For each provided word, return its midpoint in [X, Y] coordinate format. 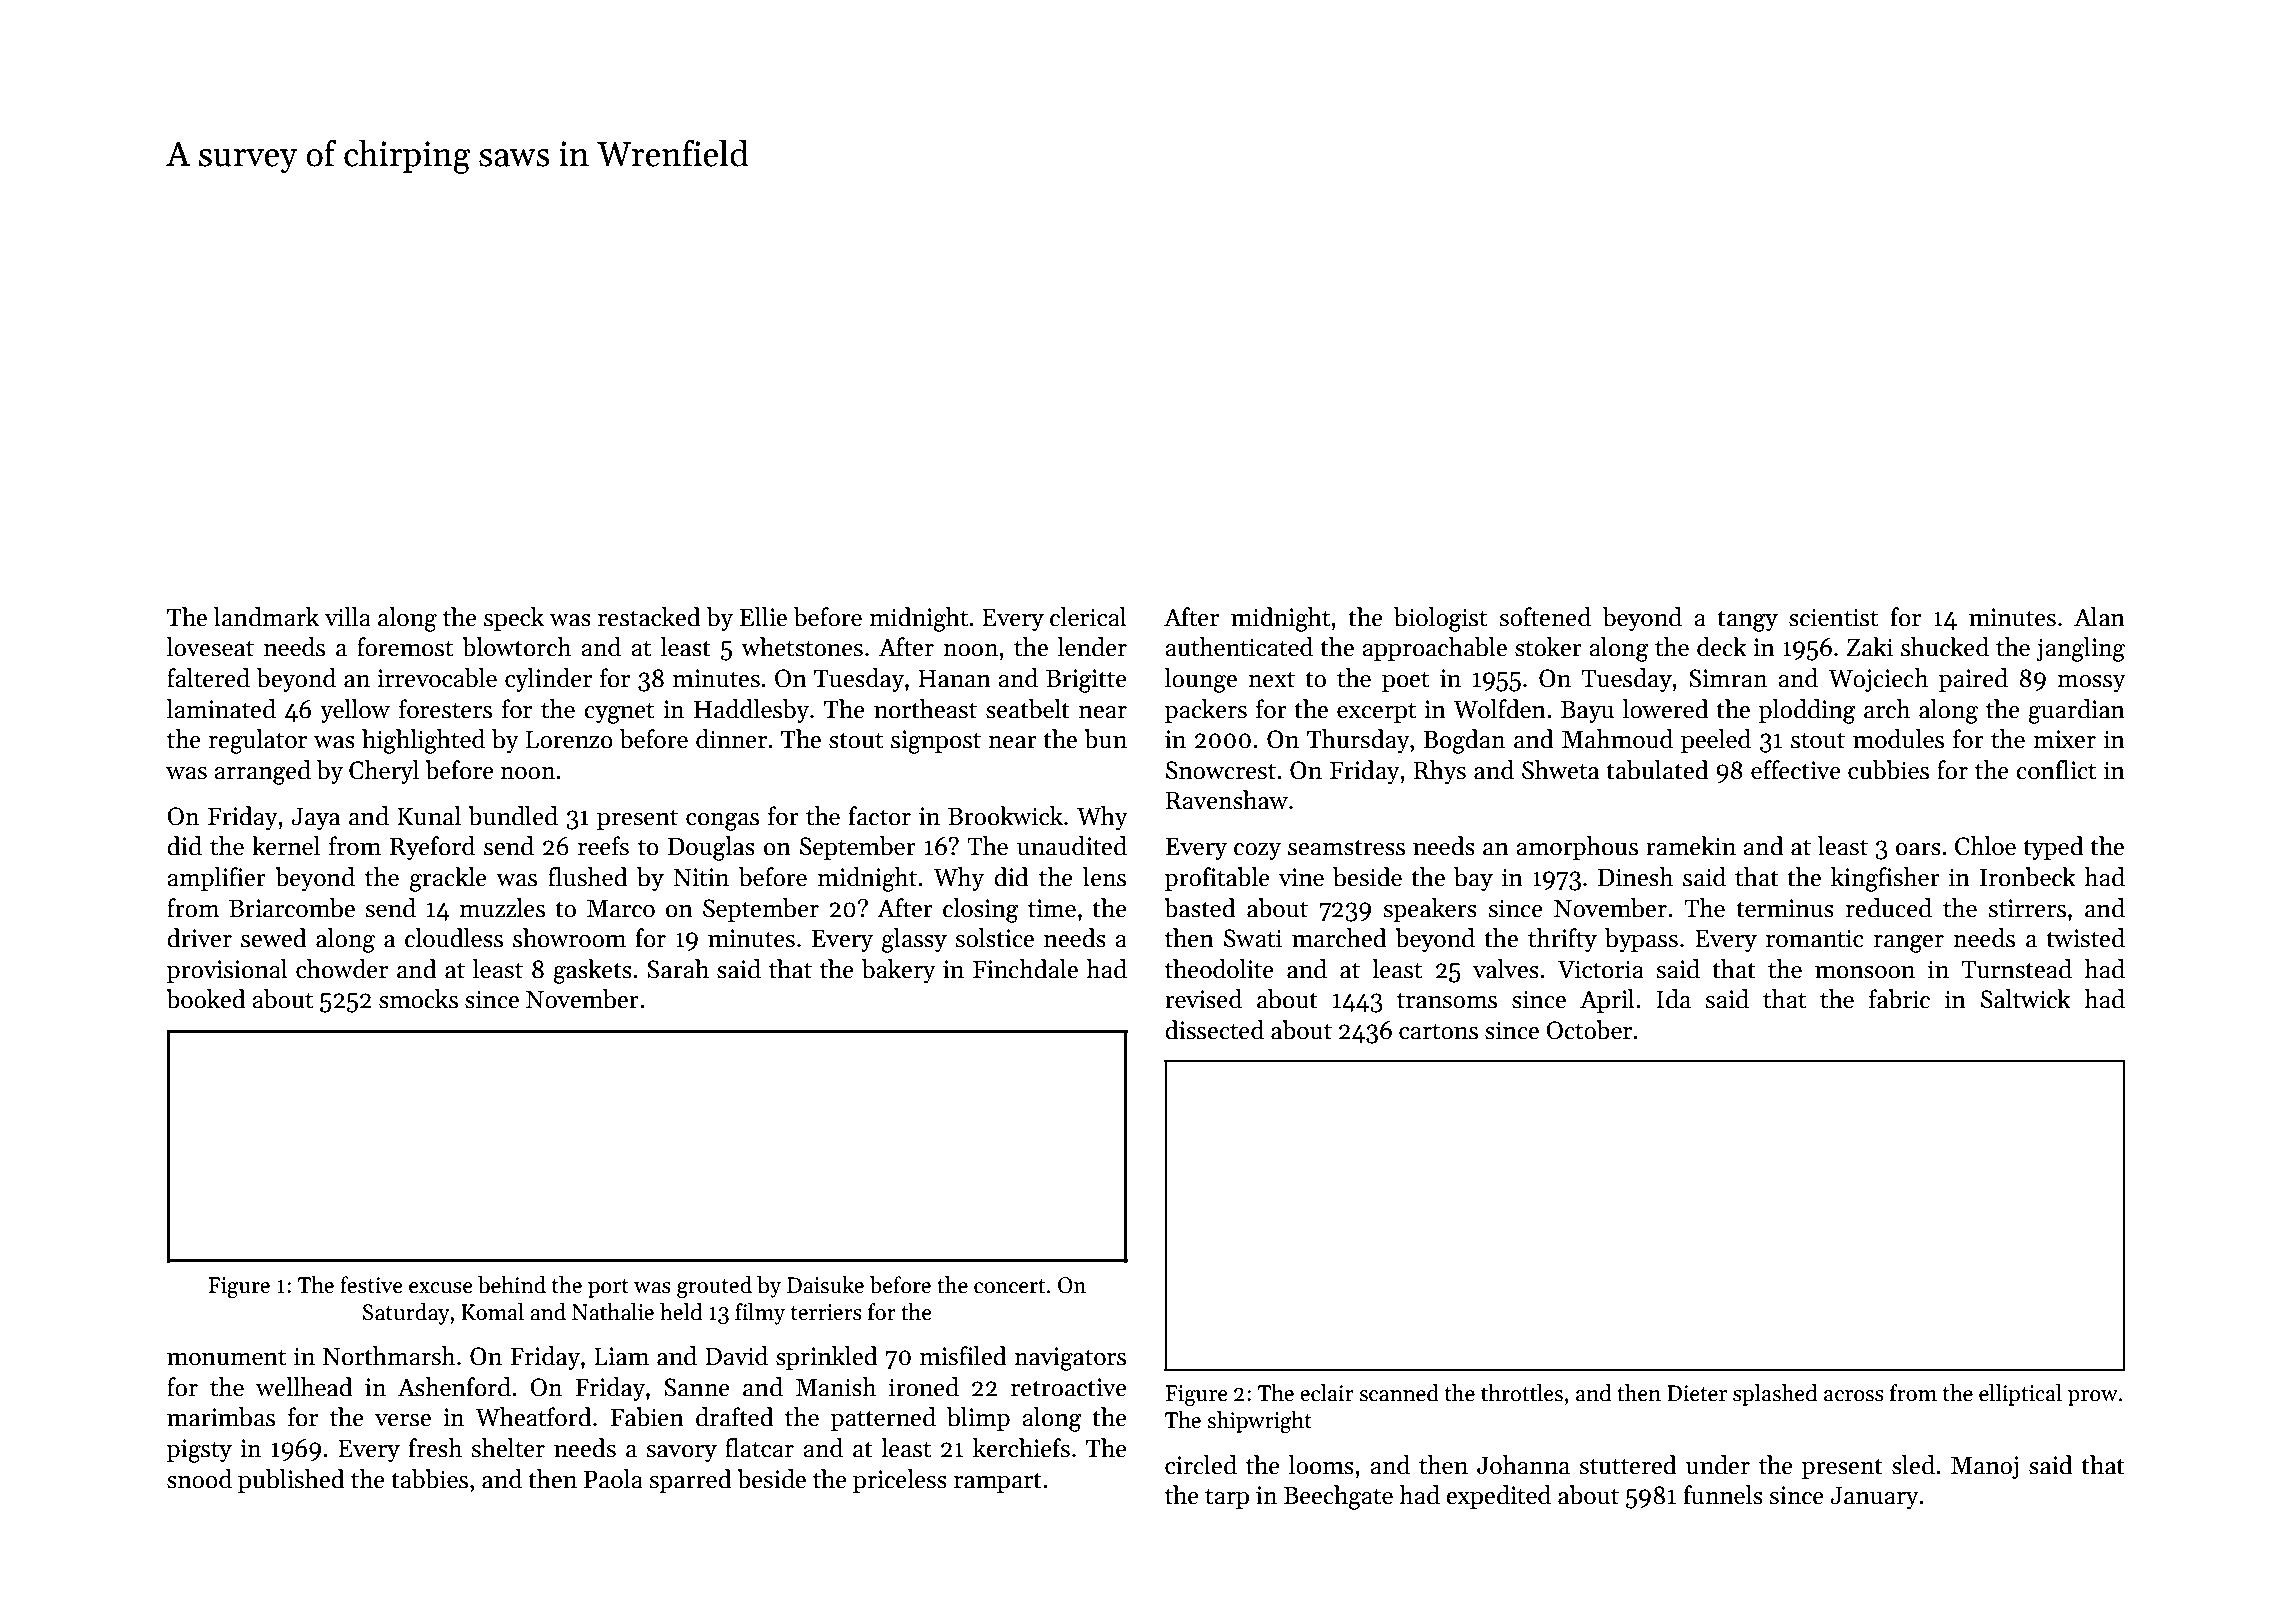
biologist [1440, 619]
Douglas [711, 848]
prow [2093, 1398]
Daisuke [825, 1285]
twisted [2085, 938]
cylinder [548, 680]
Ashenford [454, 1387]
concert [1009, 1286]
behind [512, 1285]
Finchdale [1025, 969]
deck [1722, 647]
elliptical [2020, 1395]
